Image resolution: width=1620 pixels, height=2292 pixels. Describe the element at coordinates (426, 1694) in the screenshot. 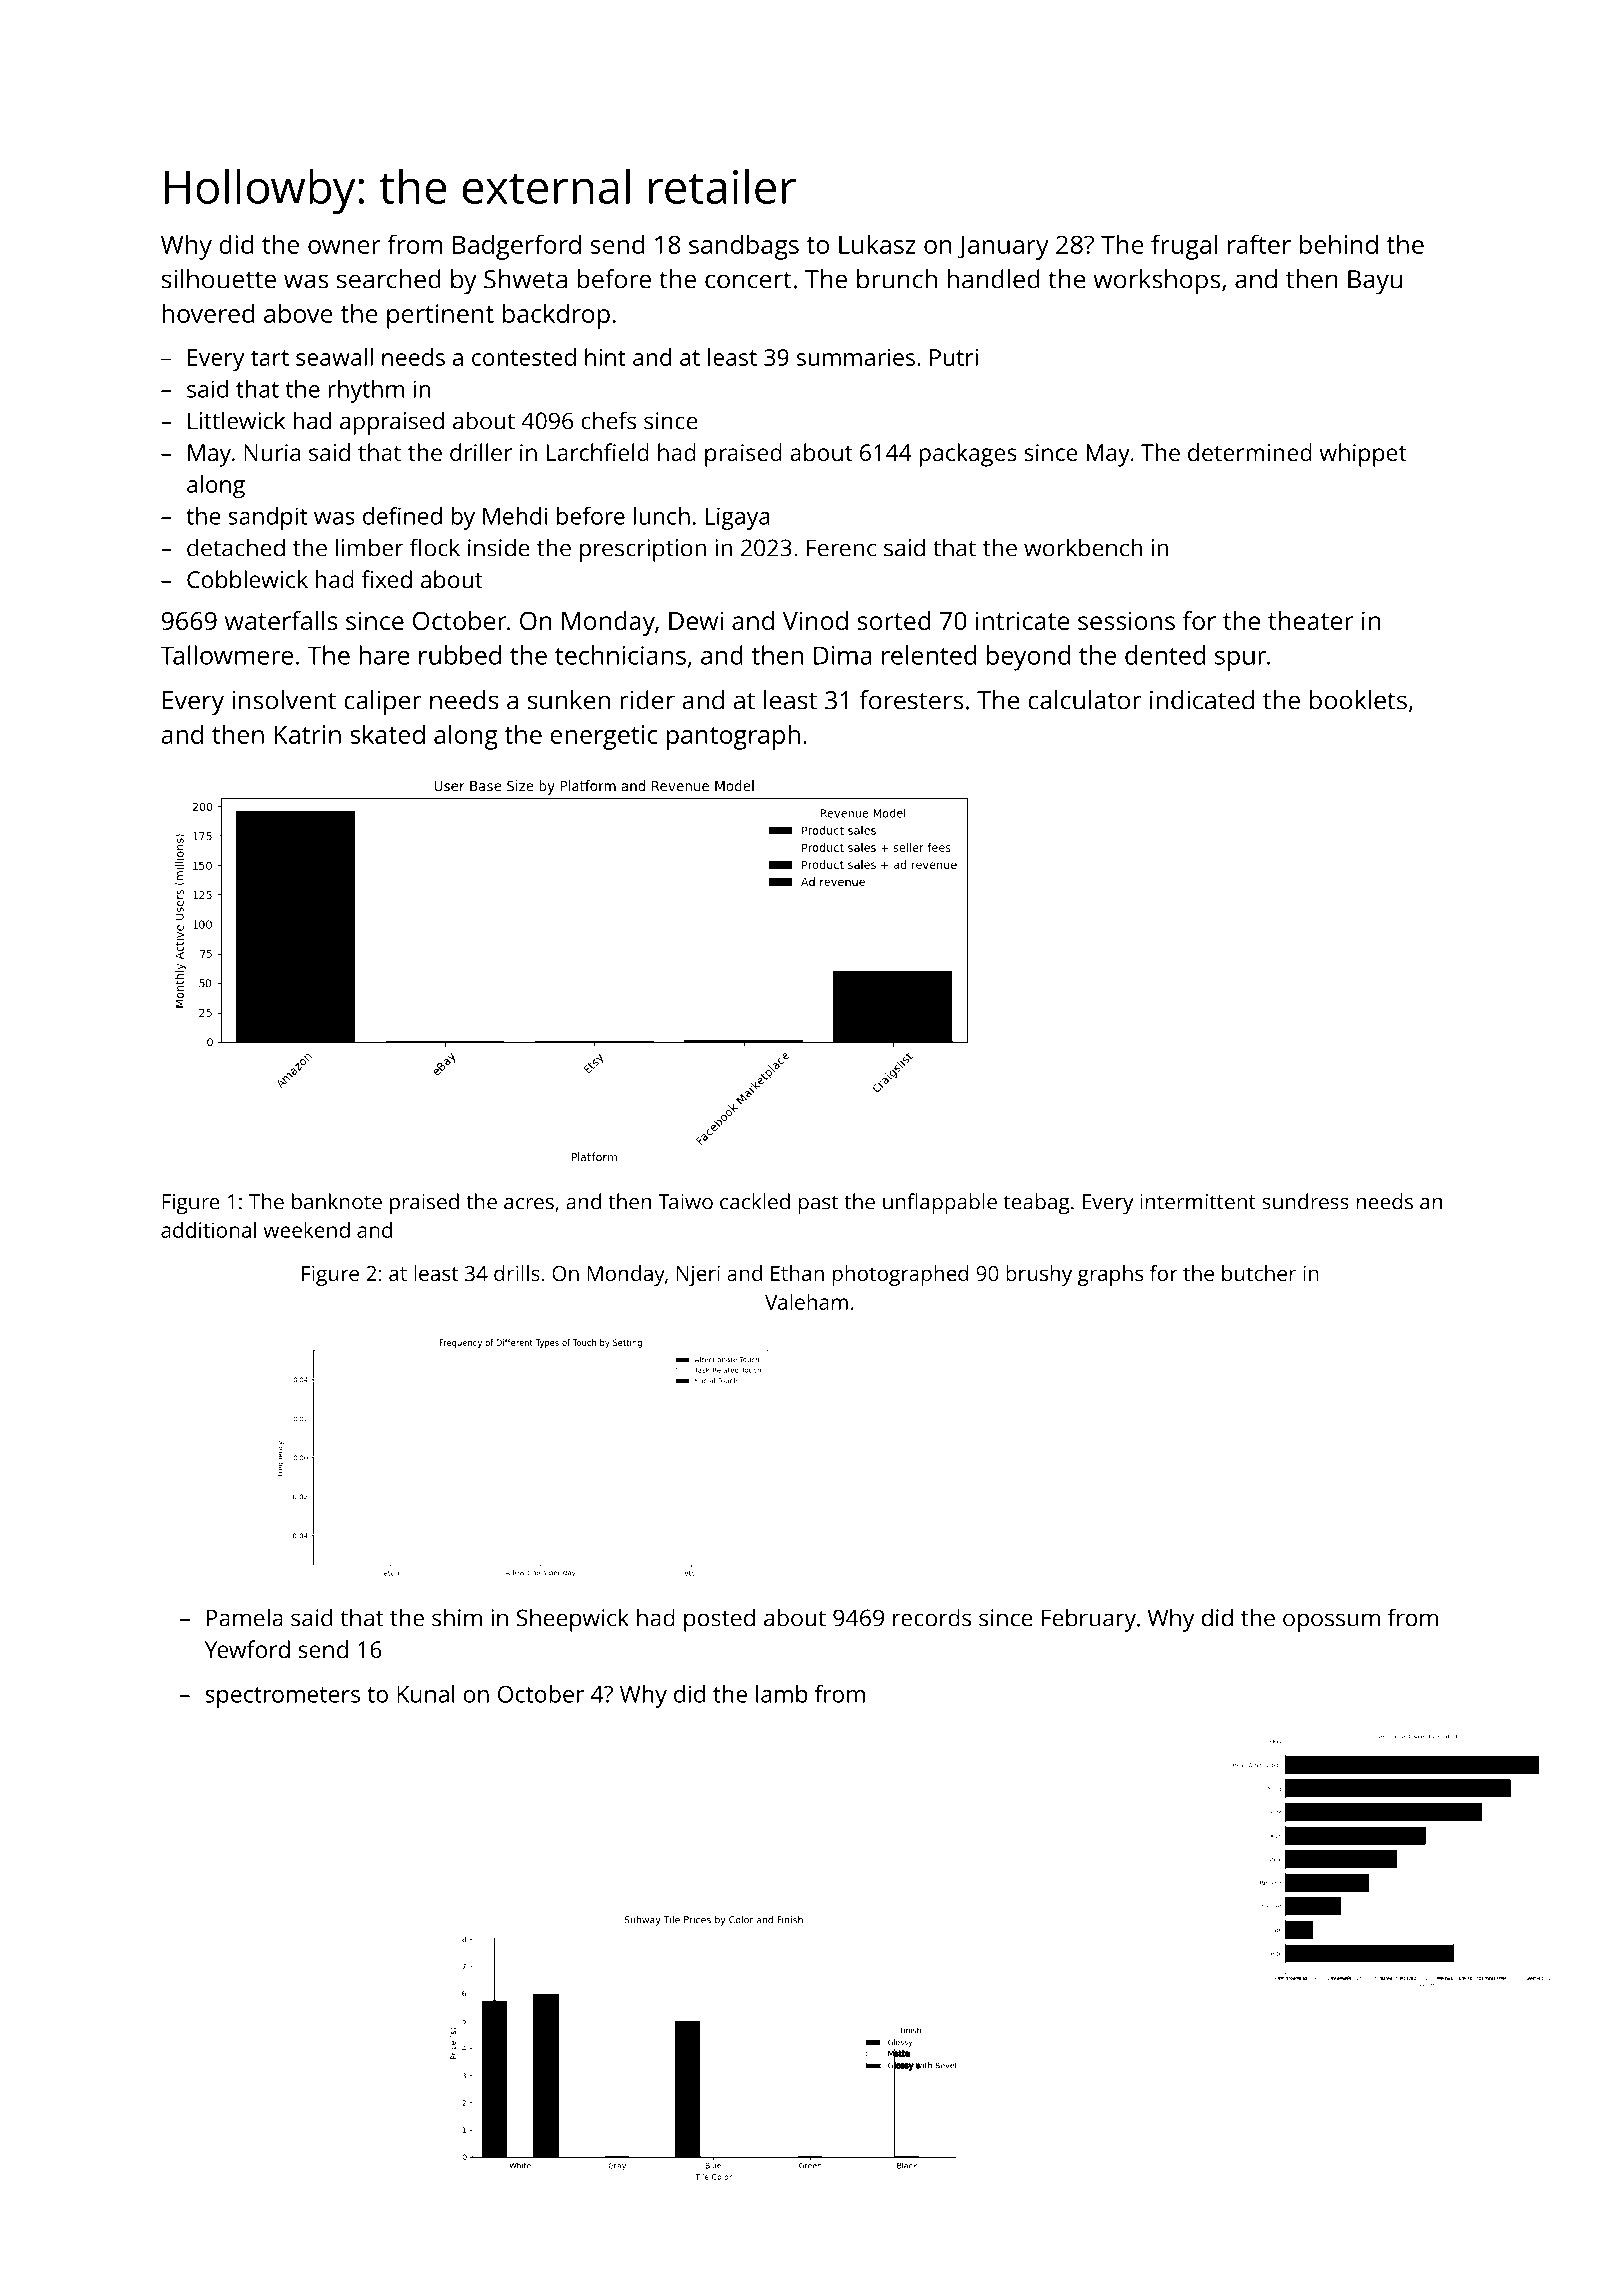

I see `Kunal` at that location.
